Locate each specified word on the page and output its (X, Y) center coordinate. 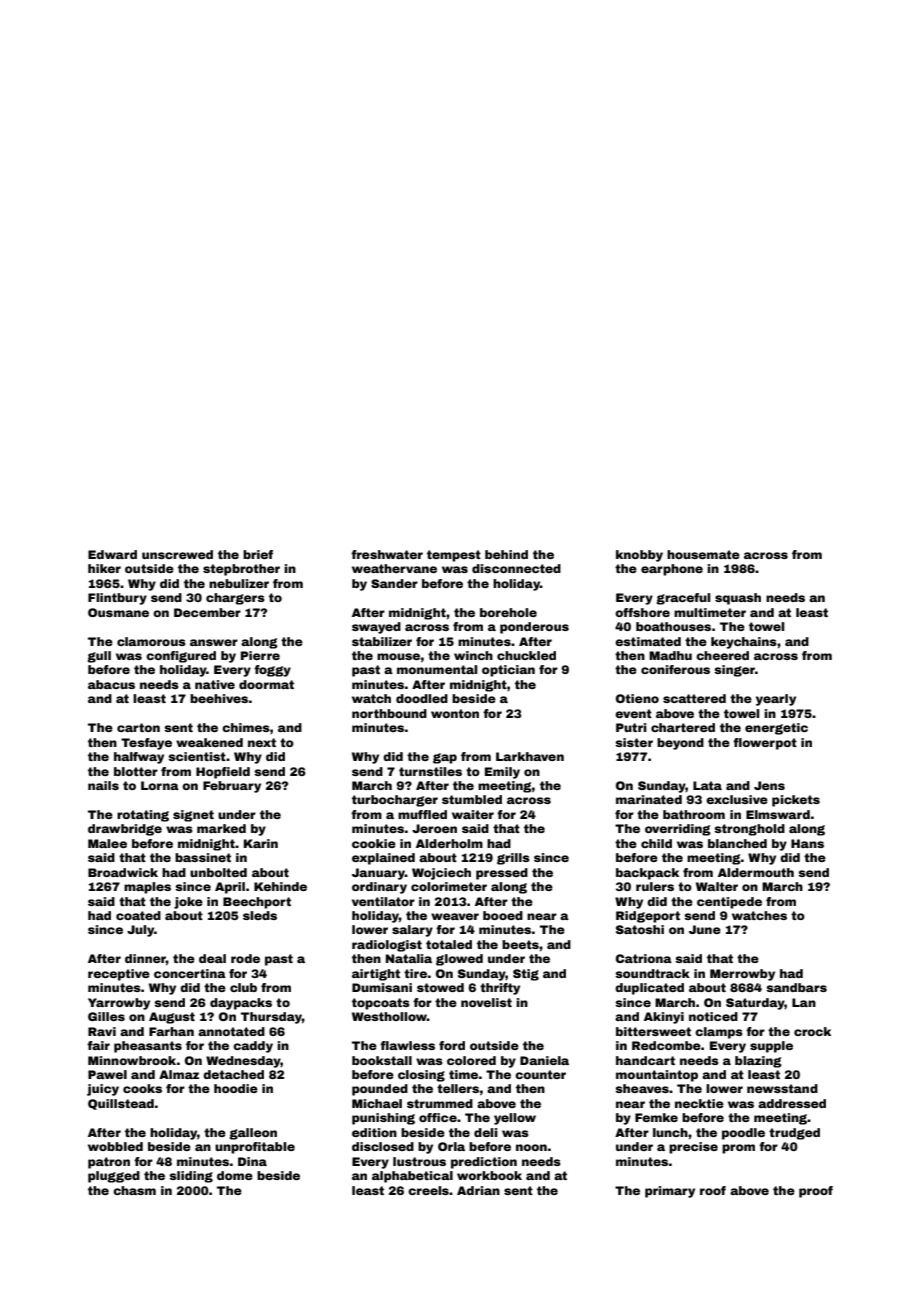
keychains (744, 643)
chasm (134, 1190)
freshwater (387, 554)
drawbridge (125, 830)
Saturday (755, 1004)
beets (520, 944)
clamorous (151, 641)
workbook (489, 1175)
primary (670, 1192)
